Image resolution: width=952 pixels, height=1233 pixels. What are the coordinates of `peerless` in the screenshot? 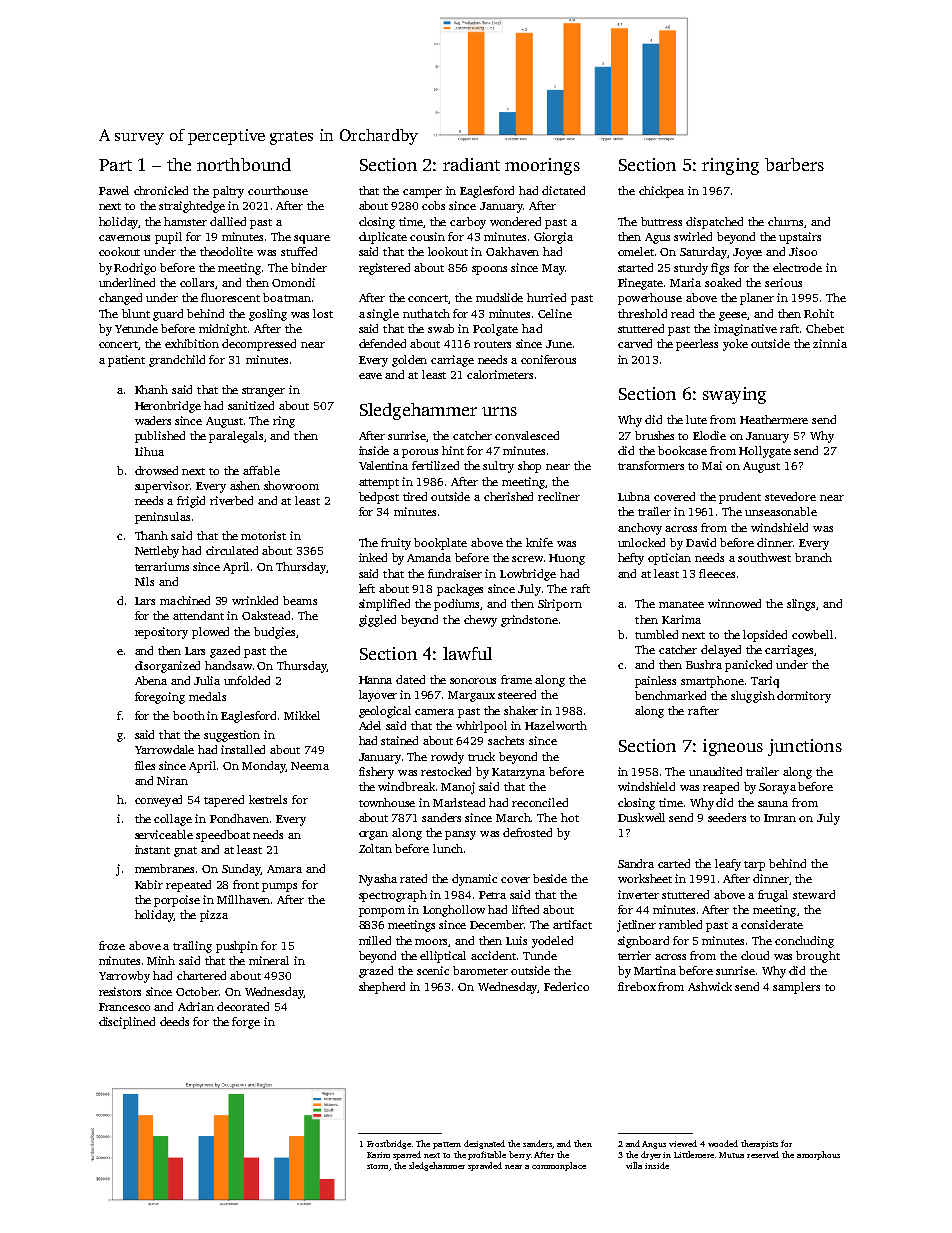 It's located at (697, 345).
